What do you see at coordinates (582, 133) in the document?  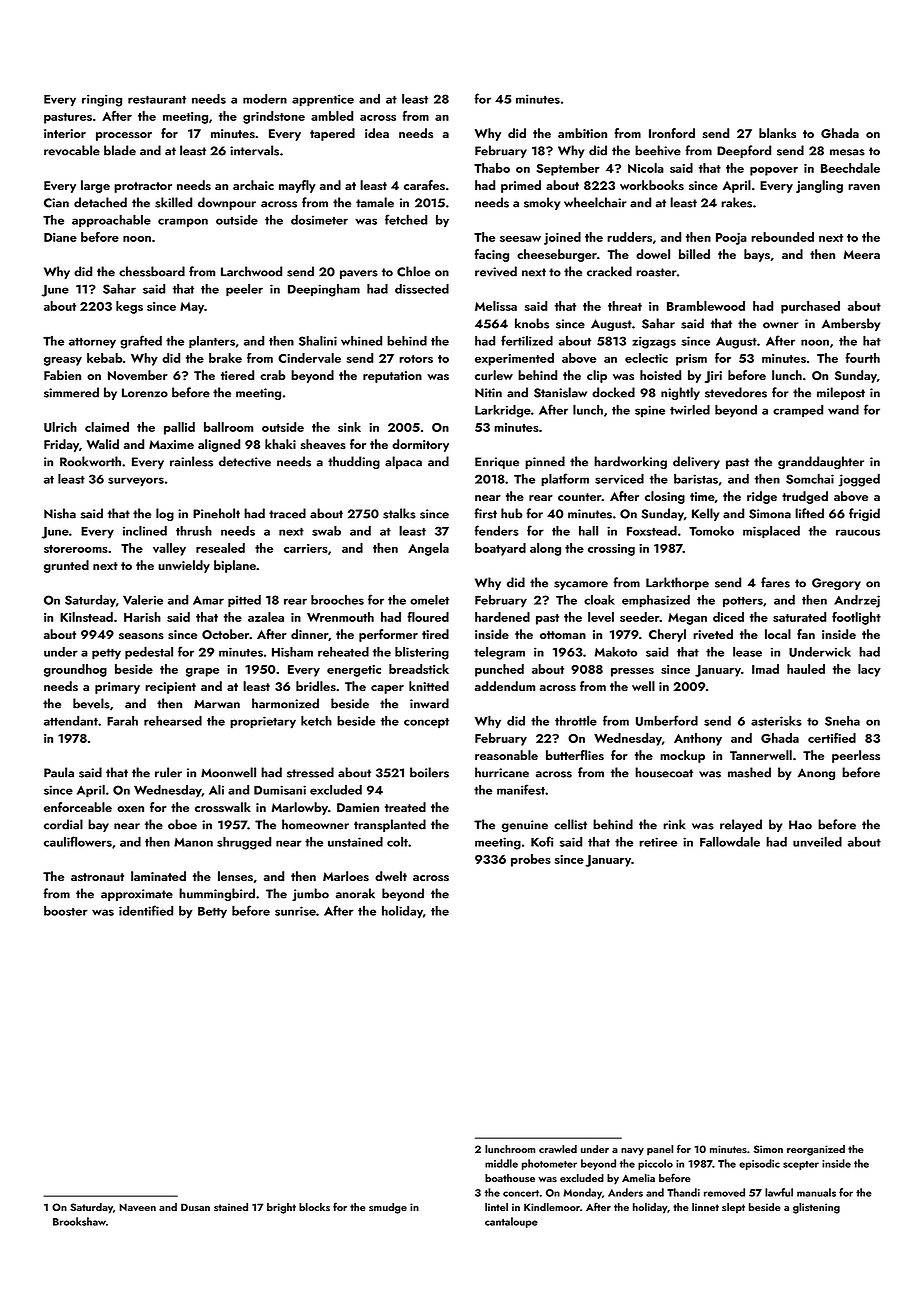 I see `ambition` at bounding box center [582, 133].
